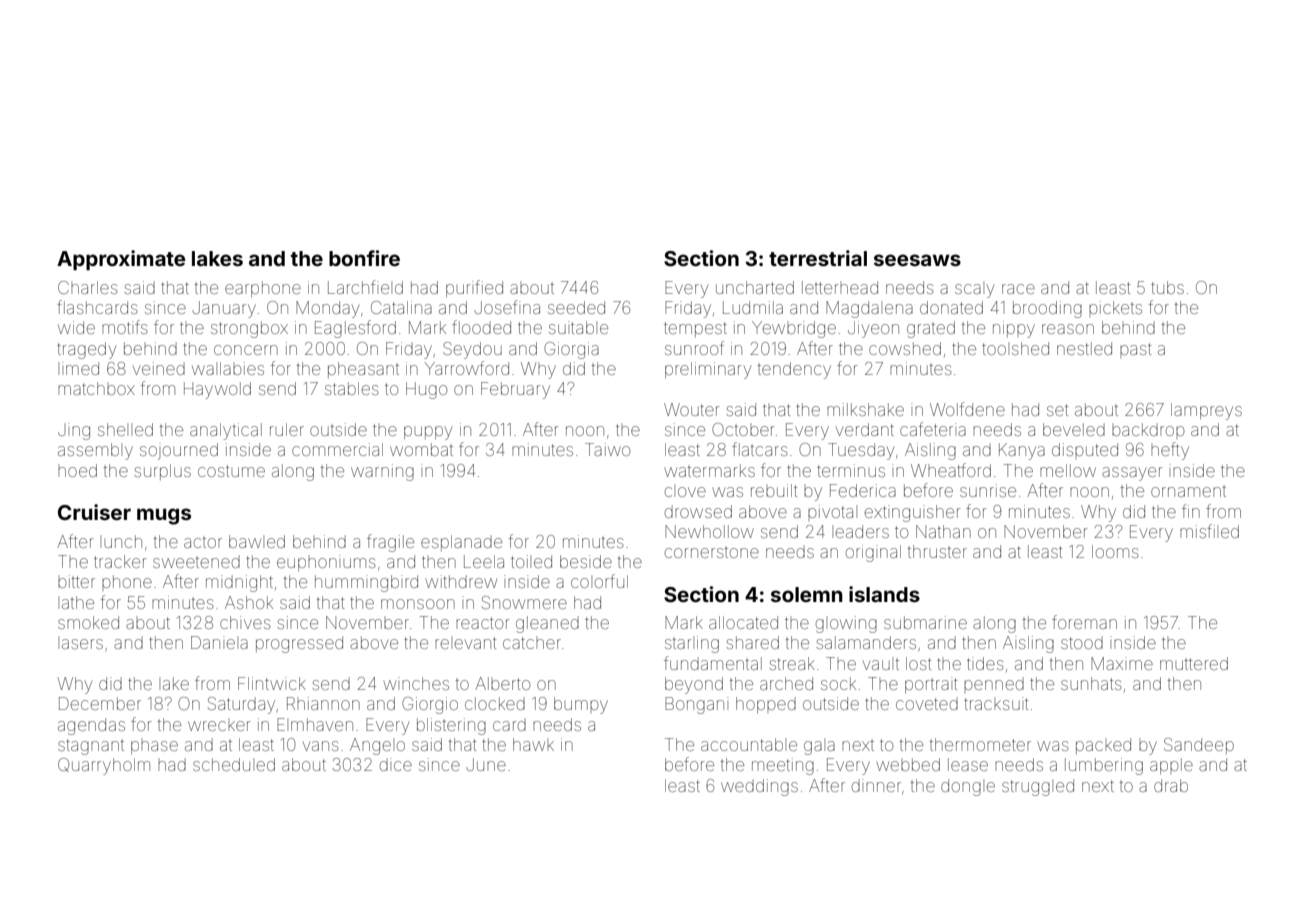 The width and height of the image is (1308, 924). What do you see at coordinates (1170, 451) in the image?
I see `hefty` at bounding box center [1170, 451].
